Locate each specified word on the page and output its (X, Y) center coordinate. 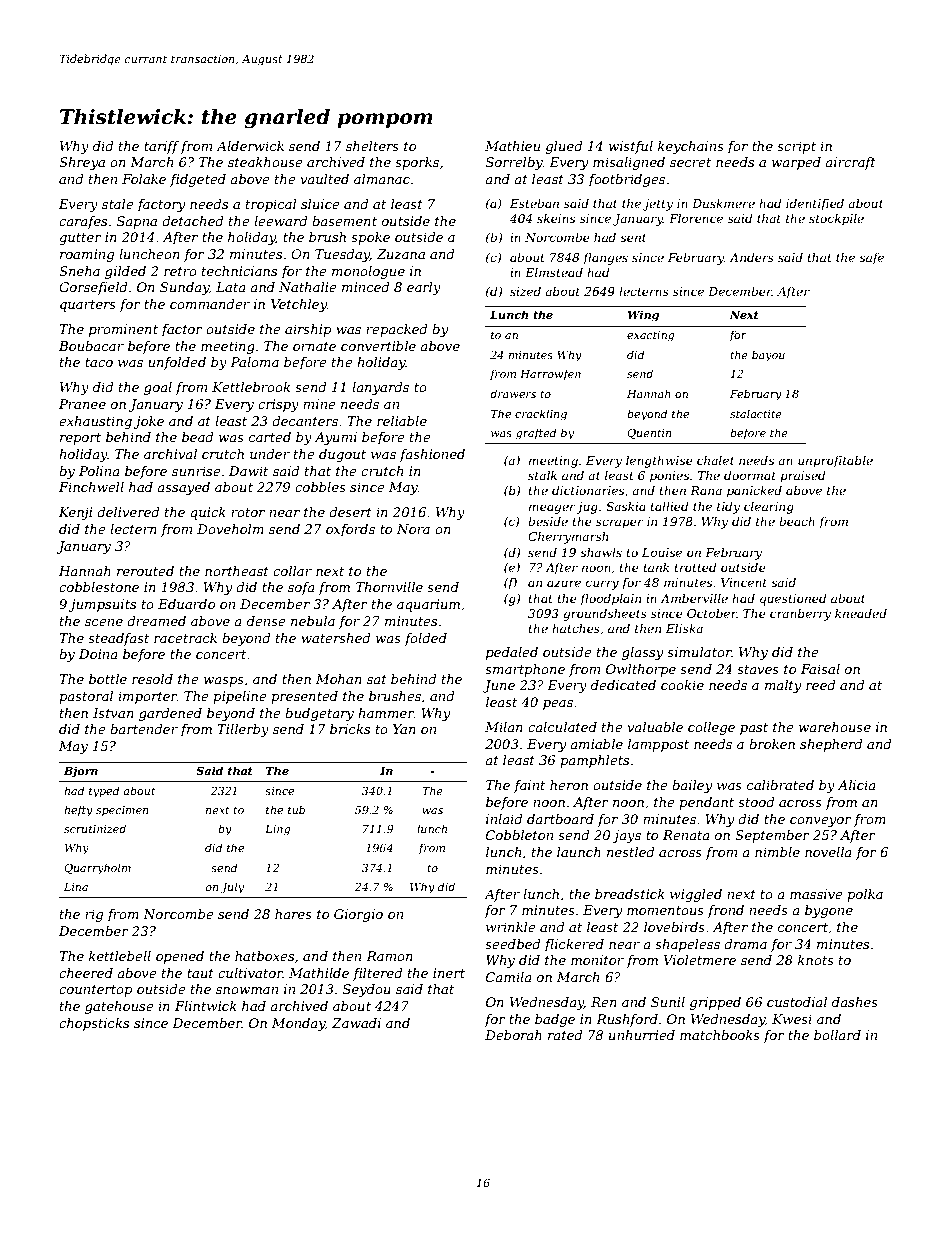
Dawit (248, 471)
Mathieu (512, 146)
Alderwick (250, 146)
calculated (562, 727)
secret (690, 162)
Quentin (649, 434)
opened (180, 957)
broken (772, 744)
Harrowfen (550, 374)
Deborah (513, 1035)
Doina (98, 654)
